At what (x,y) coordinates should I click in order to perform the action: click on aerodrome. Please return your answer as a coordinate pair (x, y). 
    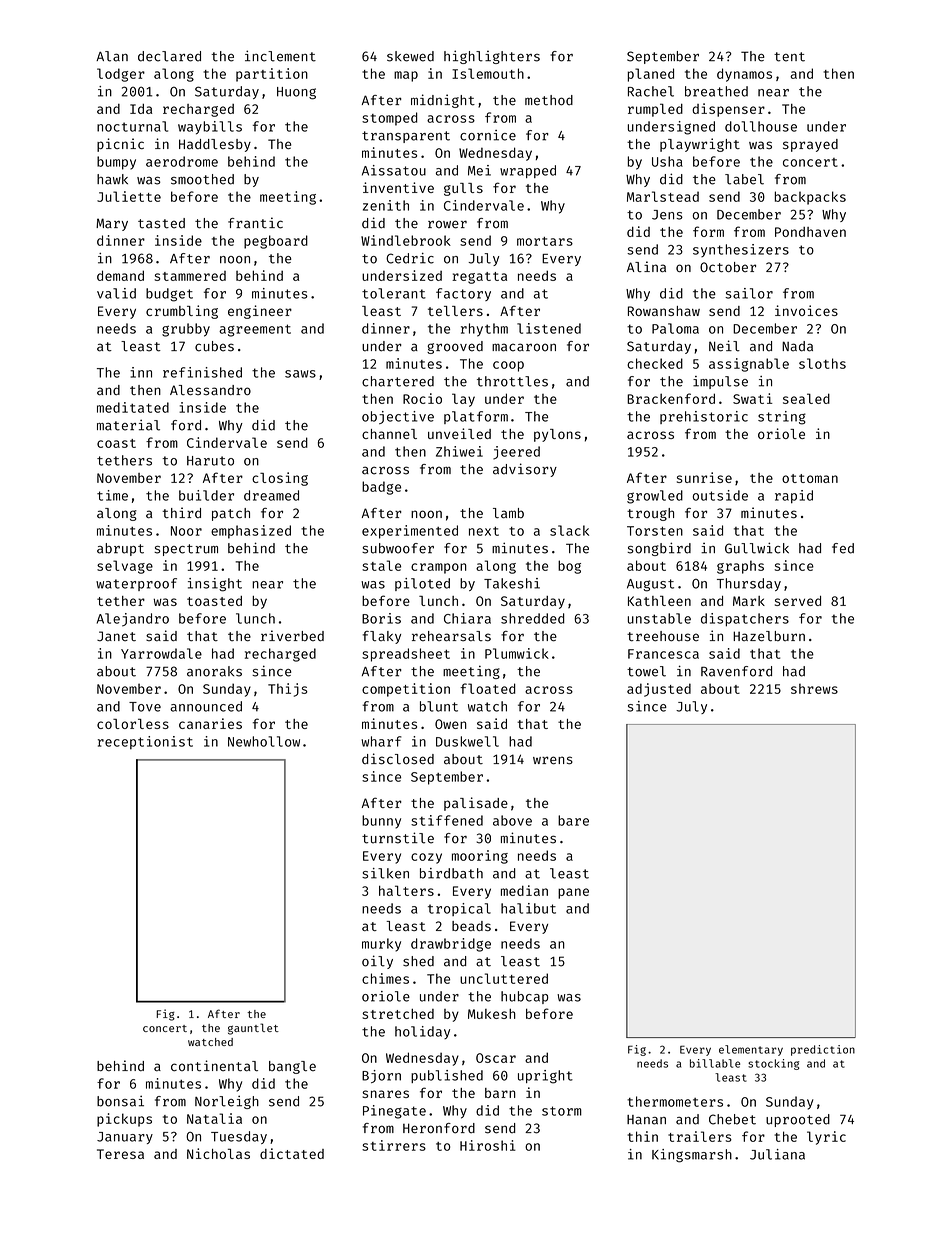
    Looking at the image, I should click on (182, 161).
